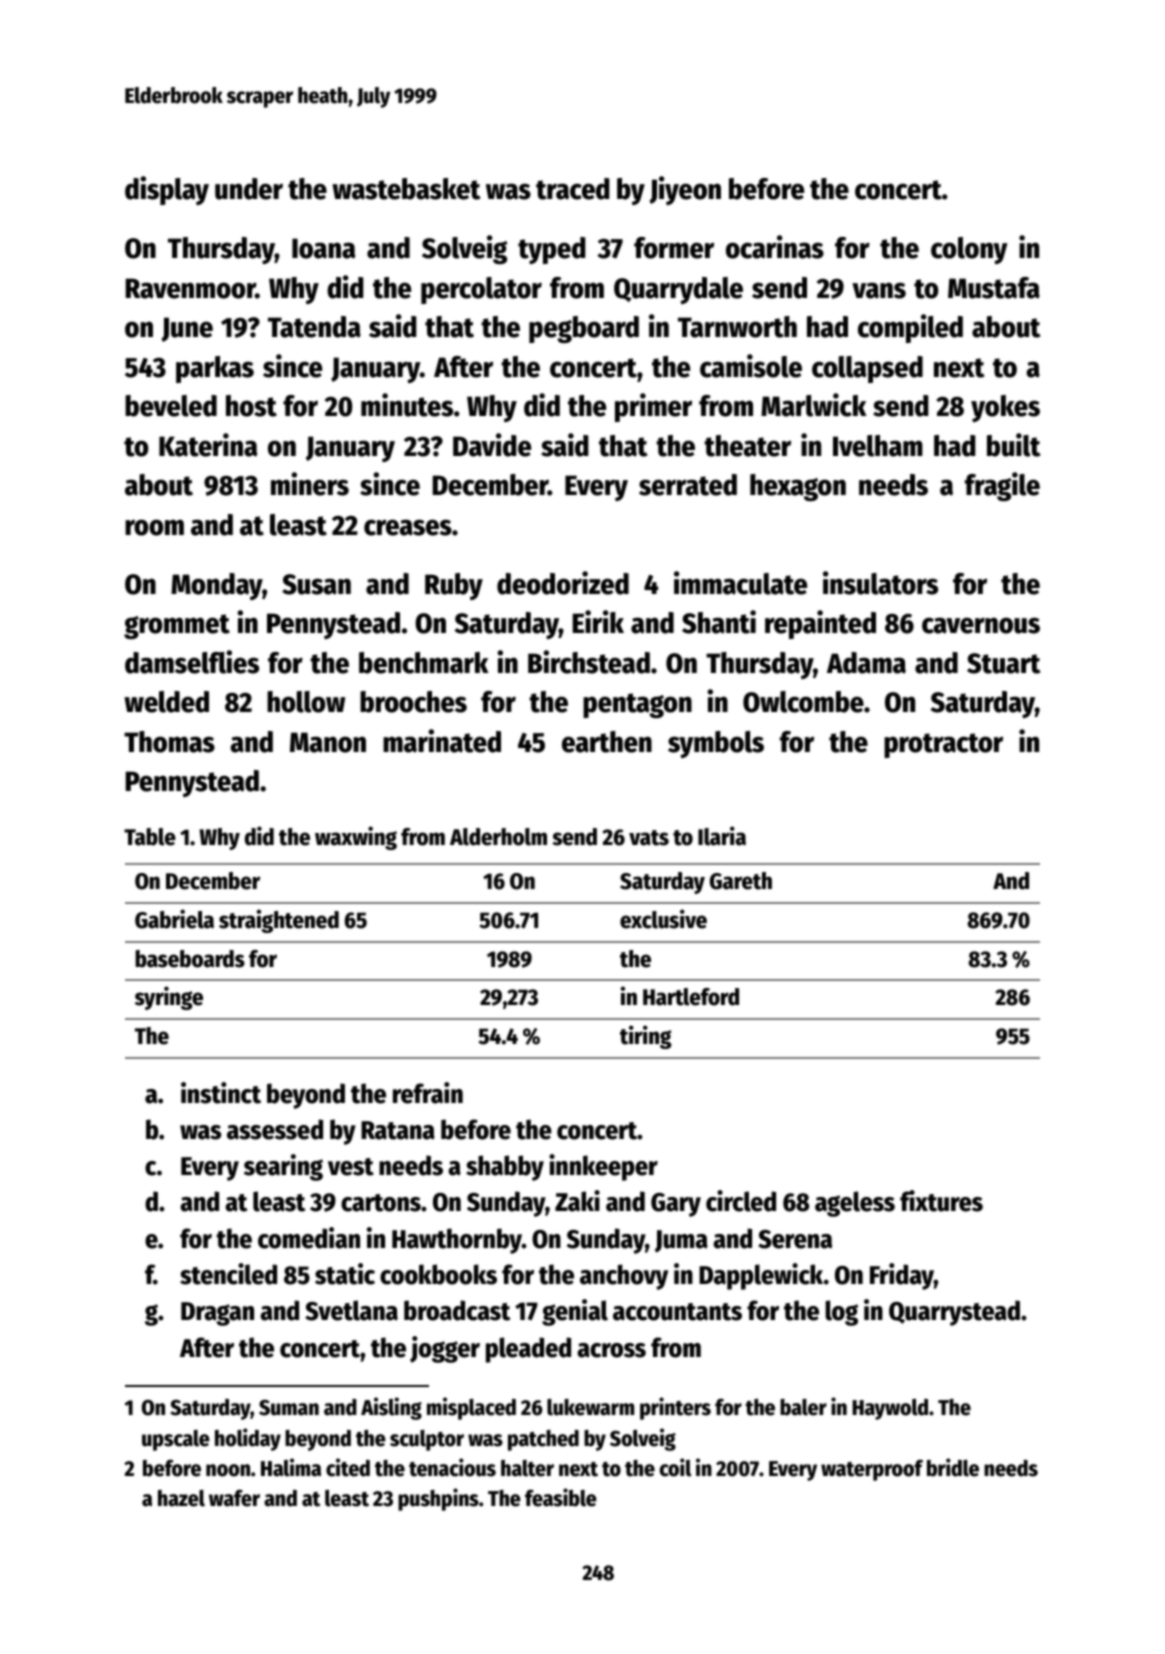 This image has height=1654, width=1165. What do you see at coordinates (678, 290) in the image?
I see `Quarrydale` at bounding box center [678, 290].
